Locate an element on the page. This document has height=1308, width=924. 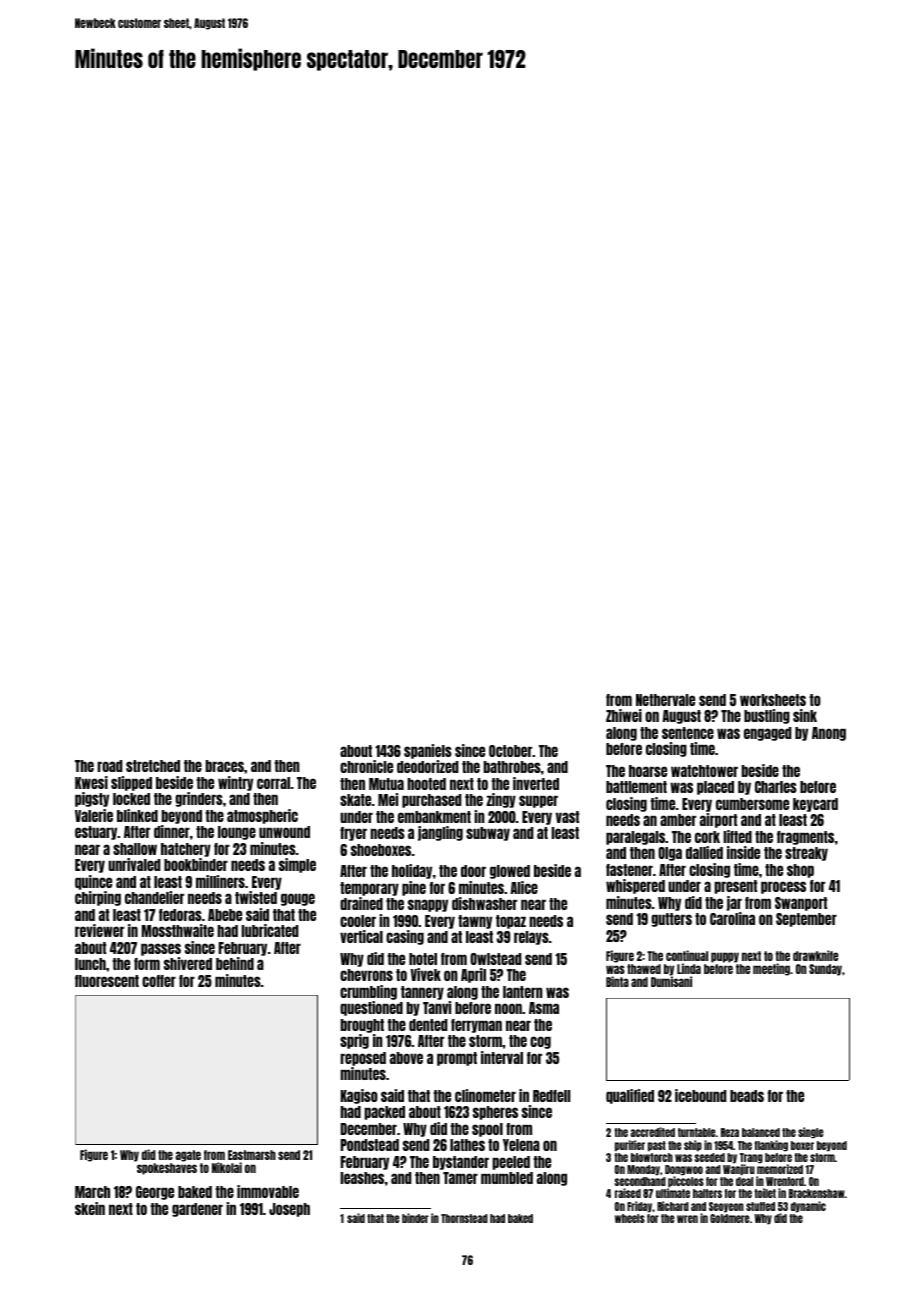
Nethervale is located at coordinates (665, 700).
